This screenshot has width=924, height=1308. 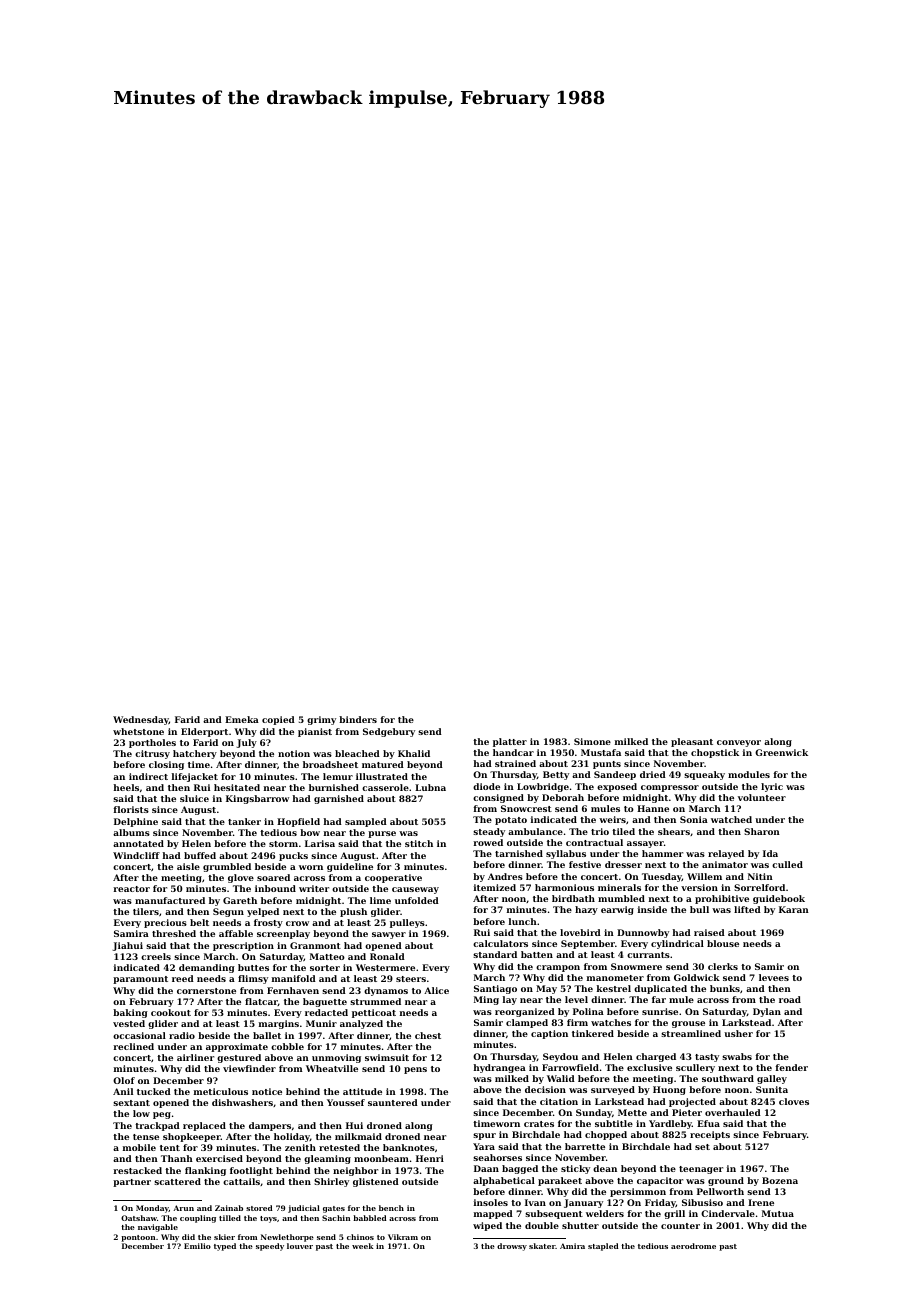 What do you see at coordinates (692, 1102) in the screenshot?
I see `projected` at bounding box center [692, 1102].
